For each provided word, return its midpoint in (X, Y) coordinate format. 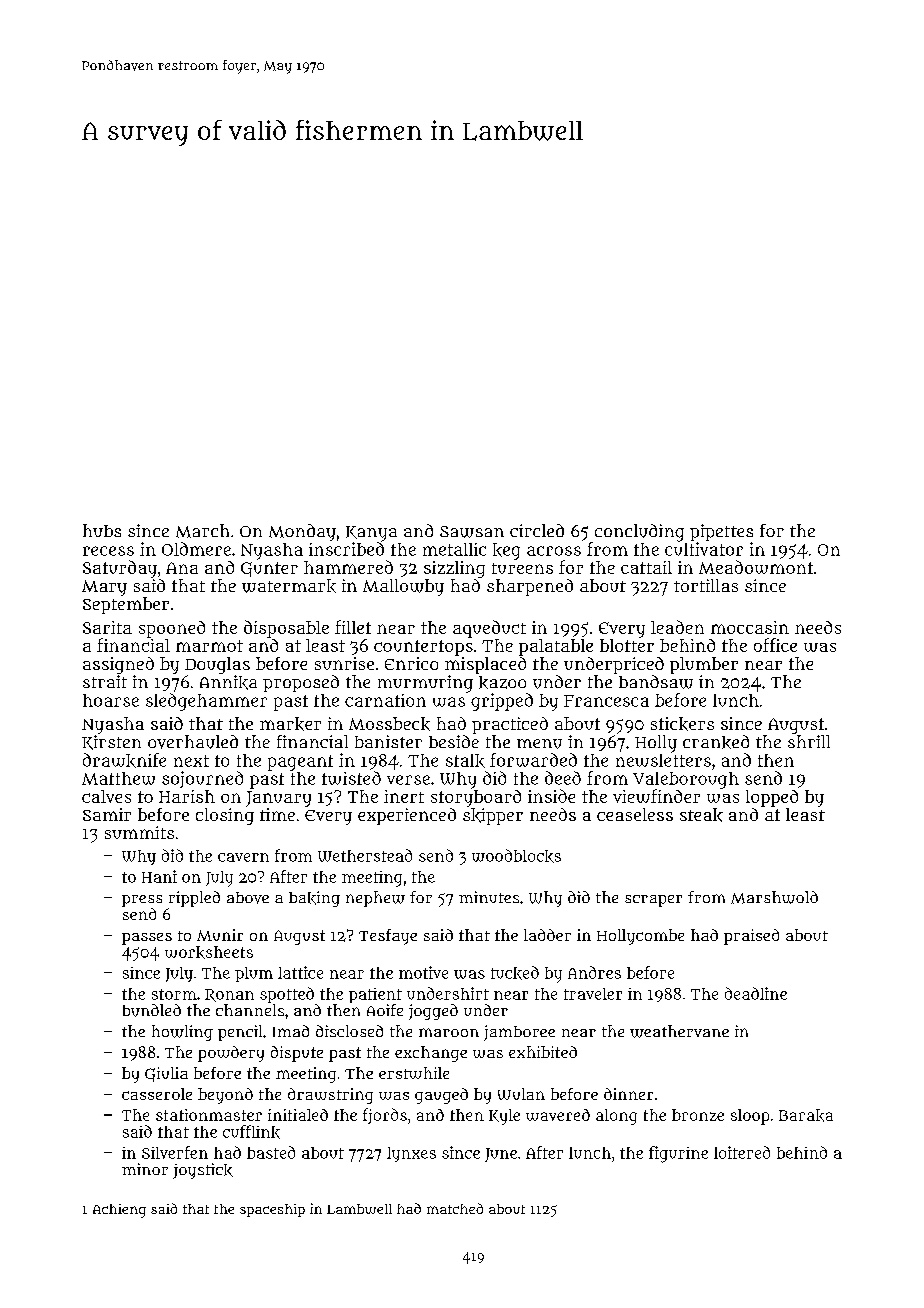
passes (147, 939)
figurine (678, 1154)
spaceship (272, 1210)
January (278, 799)
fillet (353, 627)
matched (455, 1208)
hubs (102, 530)
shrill (809, 741)
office (775, 645)
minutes (489, 897)
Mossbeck (389, 724)
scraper (653, 901)
